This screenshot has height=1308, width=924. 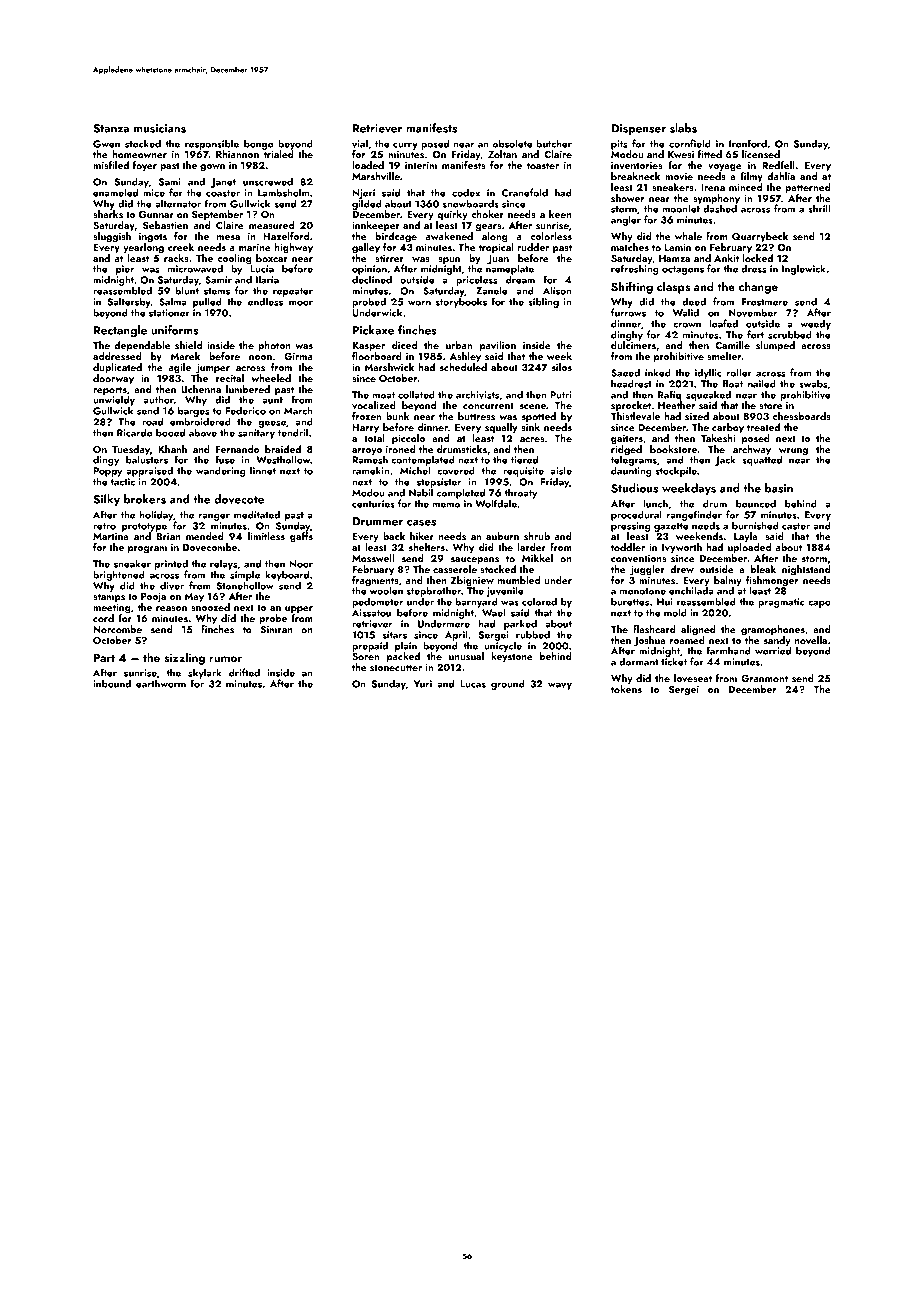 I want to click on symphony, so click(x=716, y=199).
